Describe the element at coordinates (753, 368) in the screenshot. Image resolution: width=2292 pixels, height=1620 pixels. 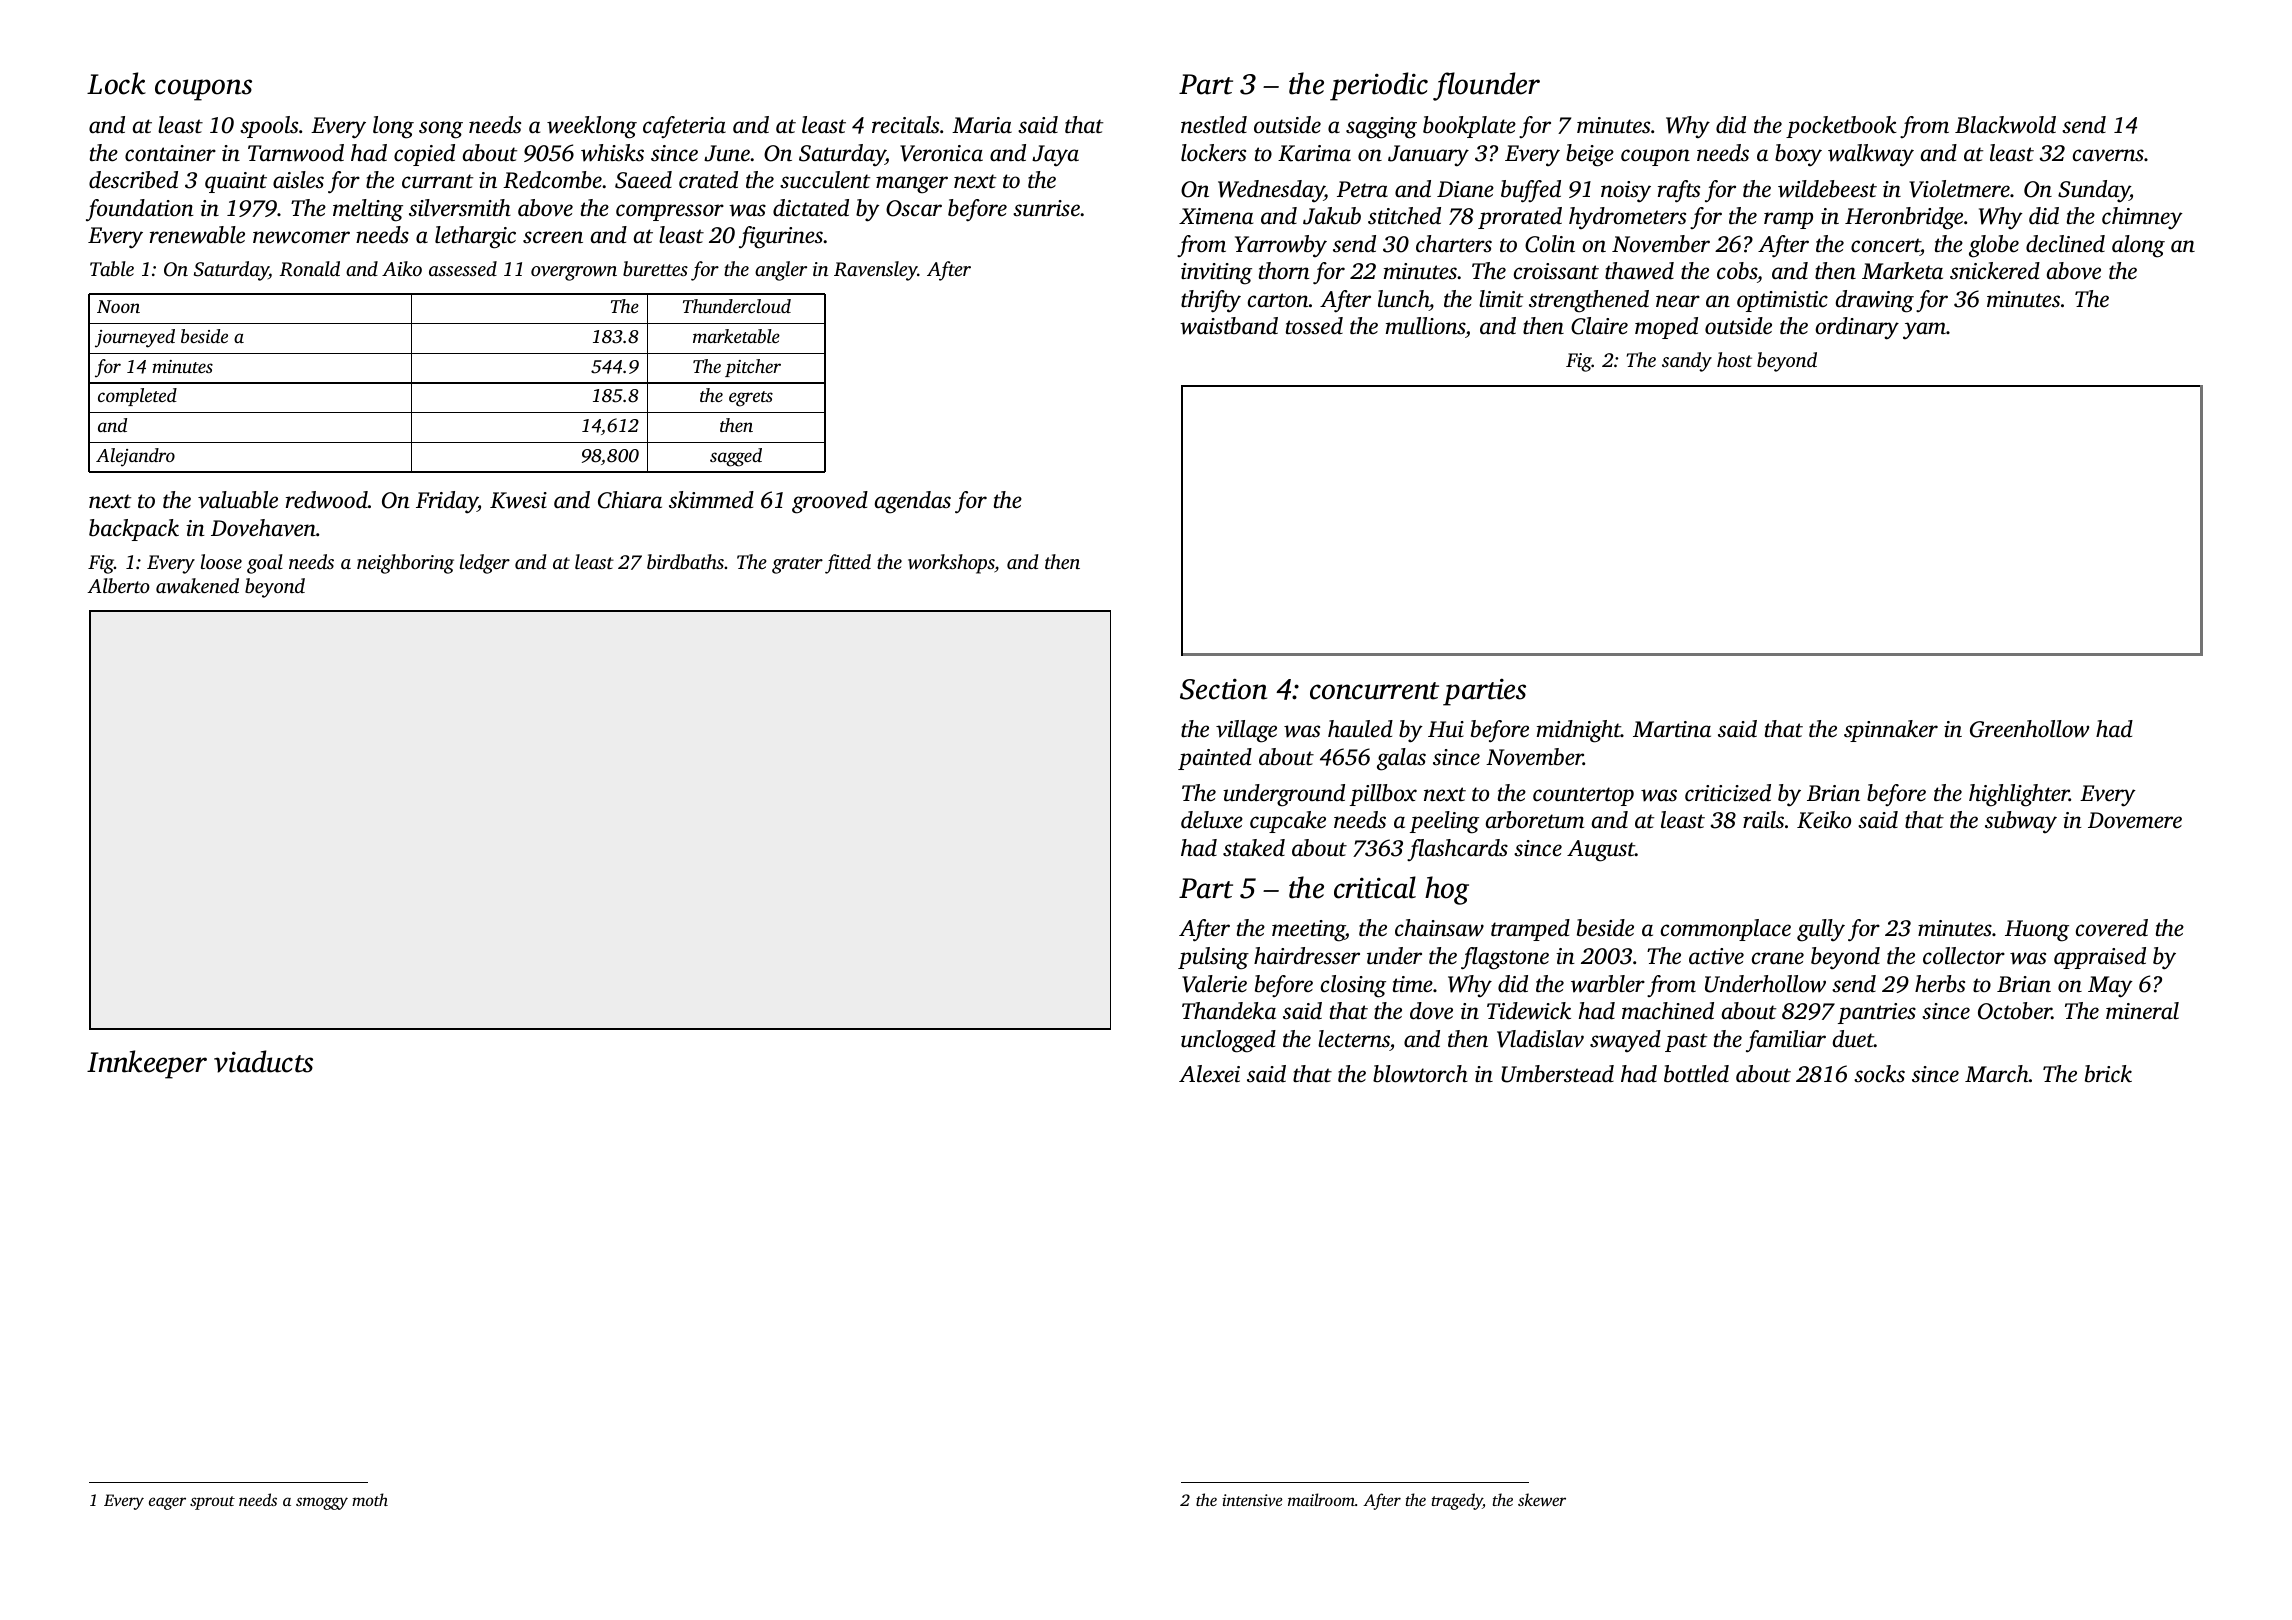
I see `pitcher` at that location.
